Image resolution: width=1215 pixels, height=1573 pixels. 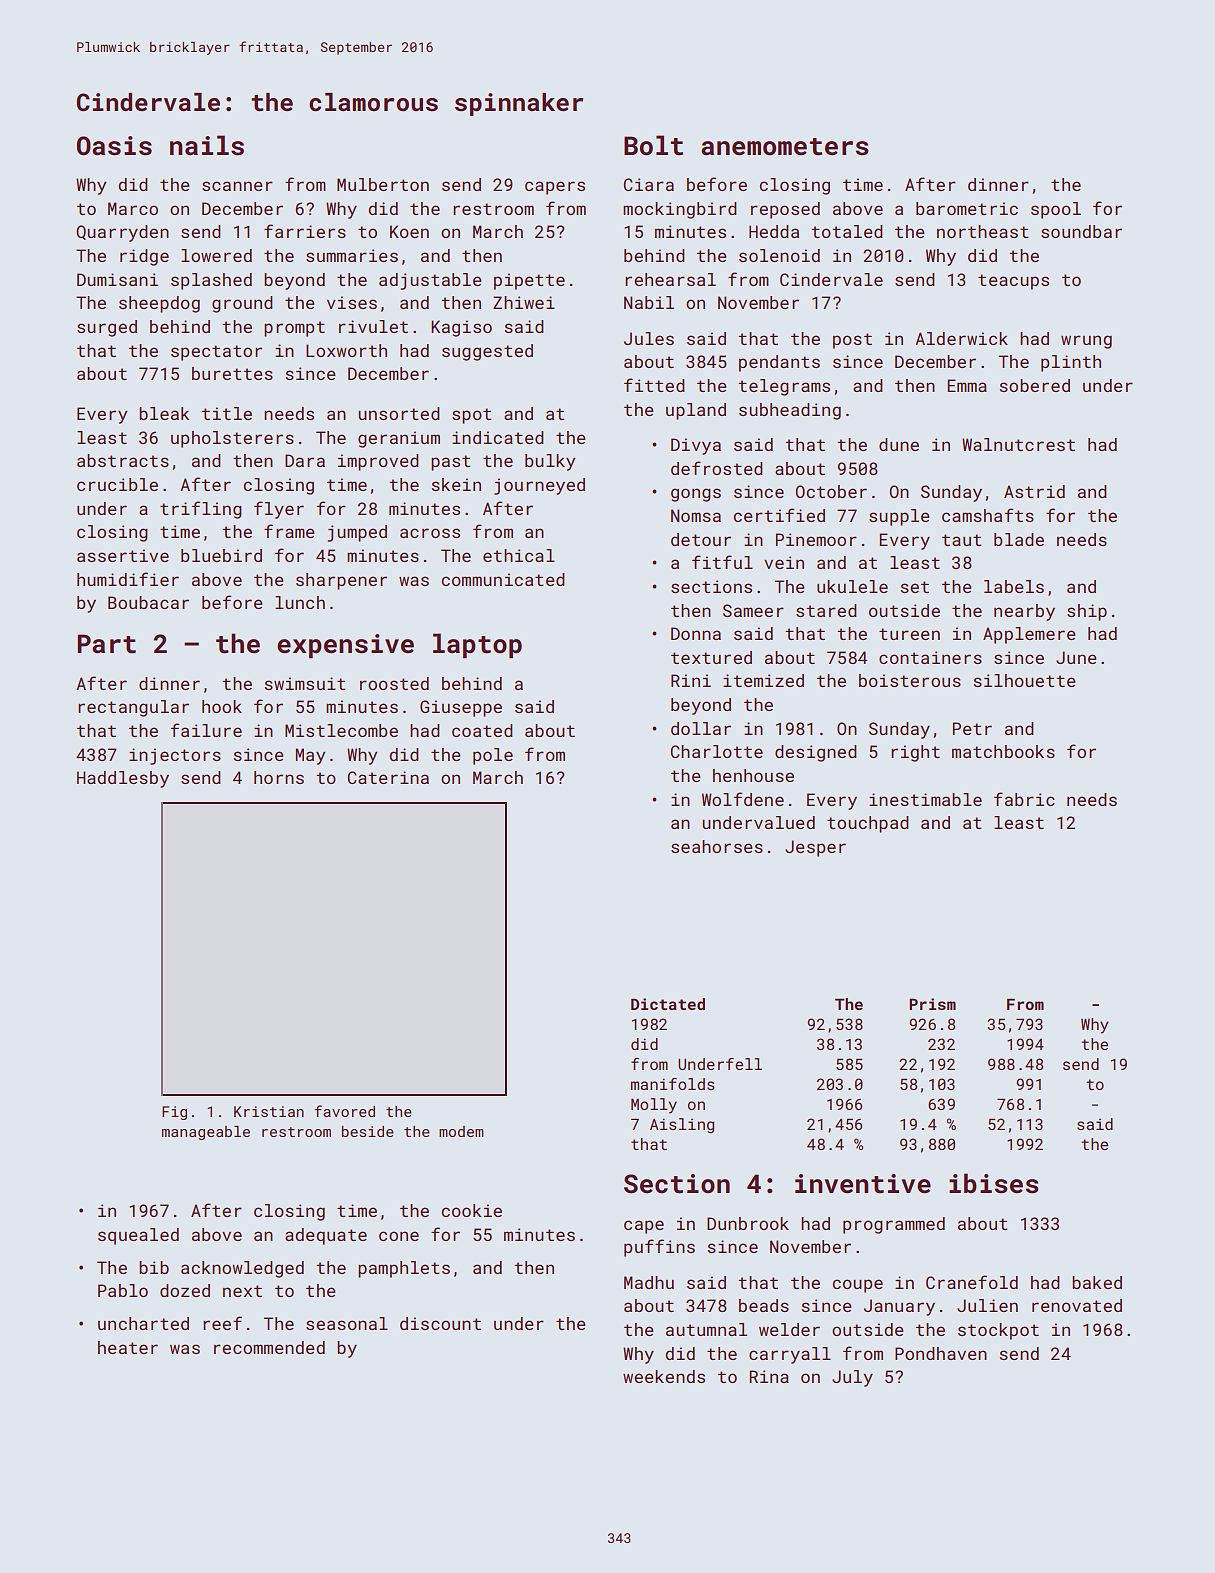 I want to click on Oasis, so click(x=114, y=146).
